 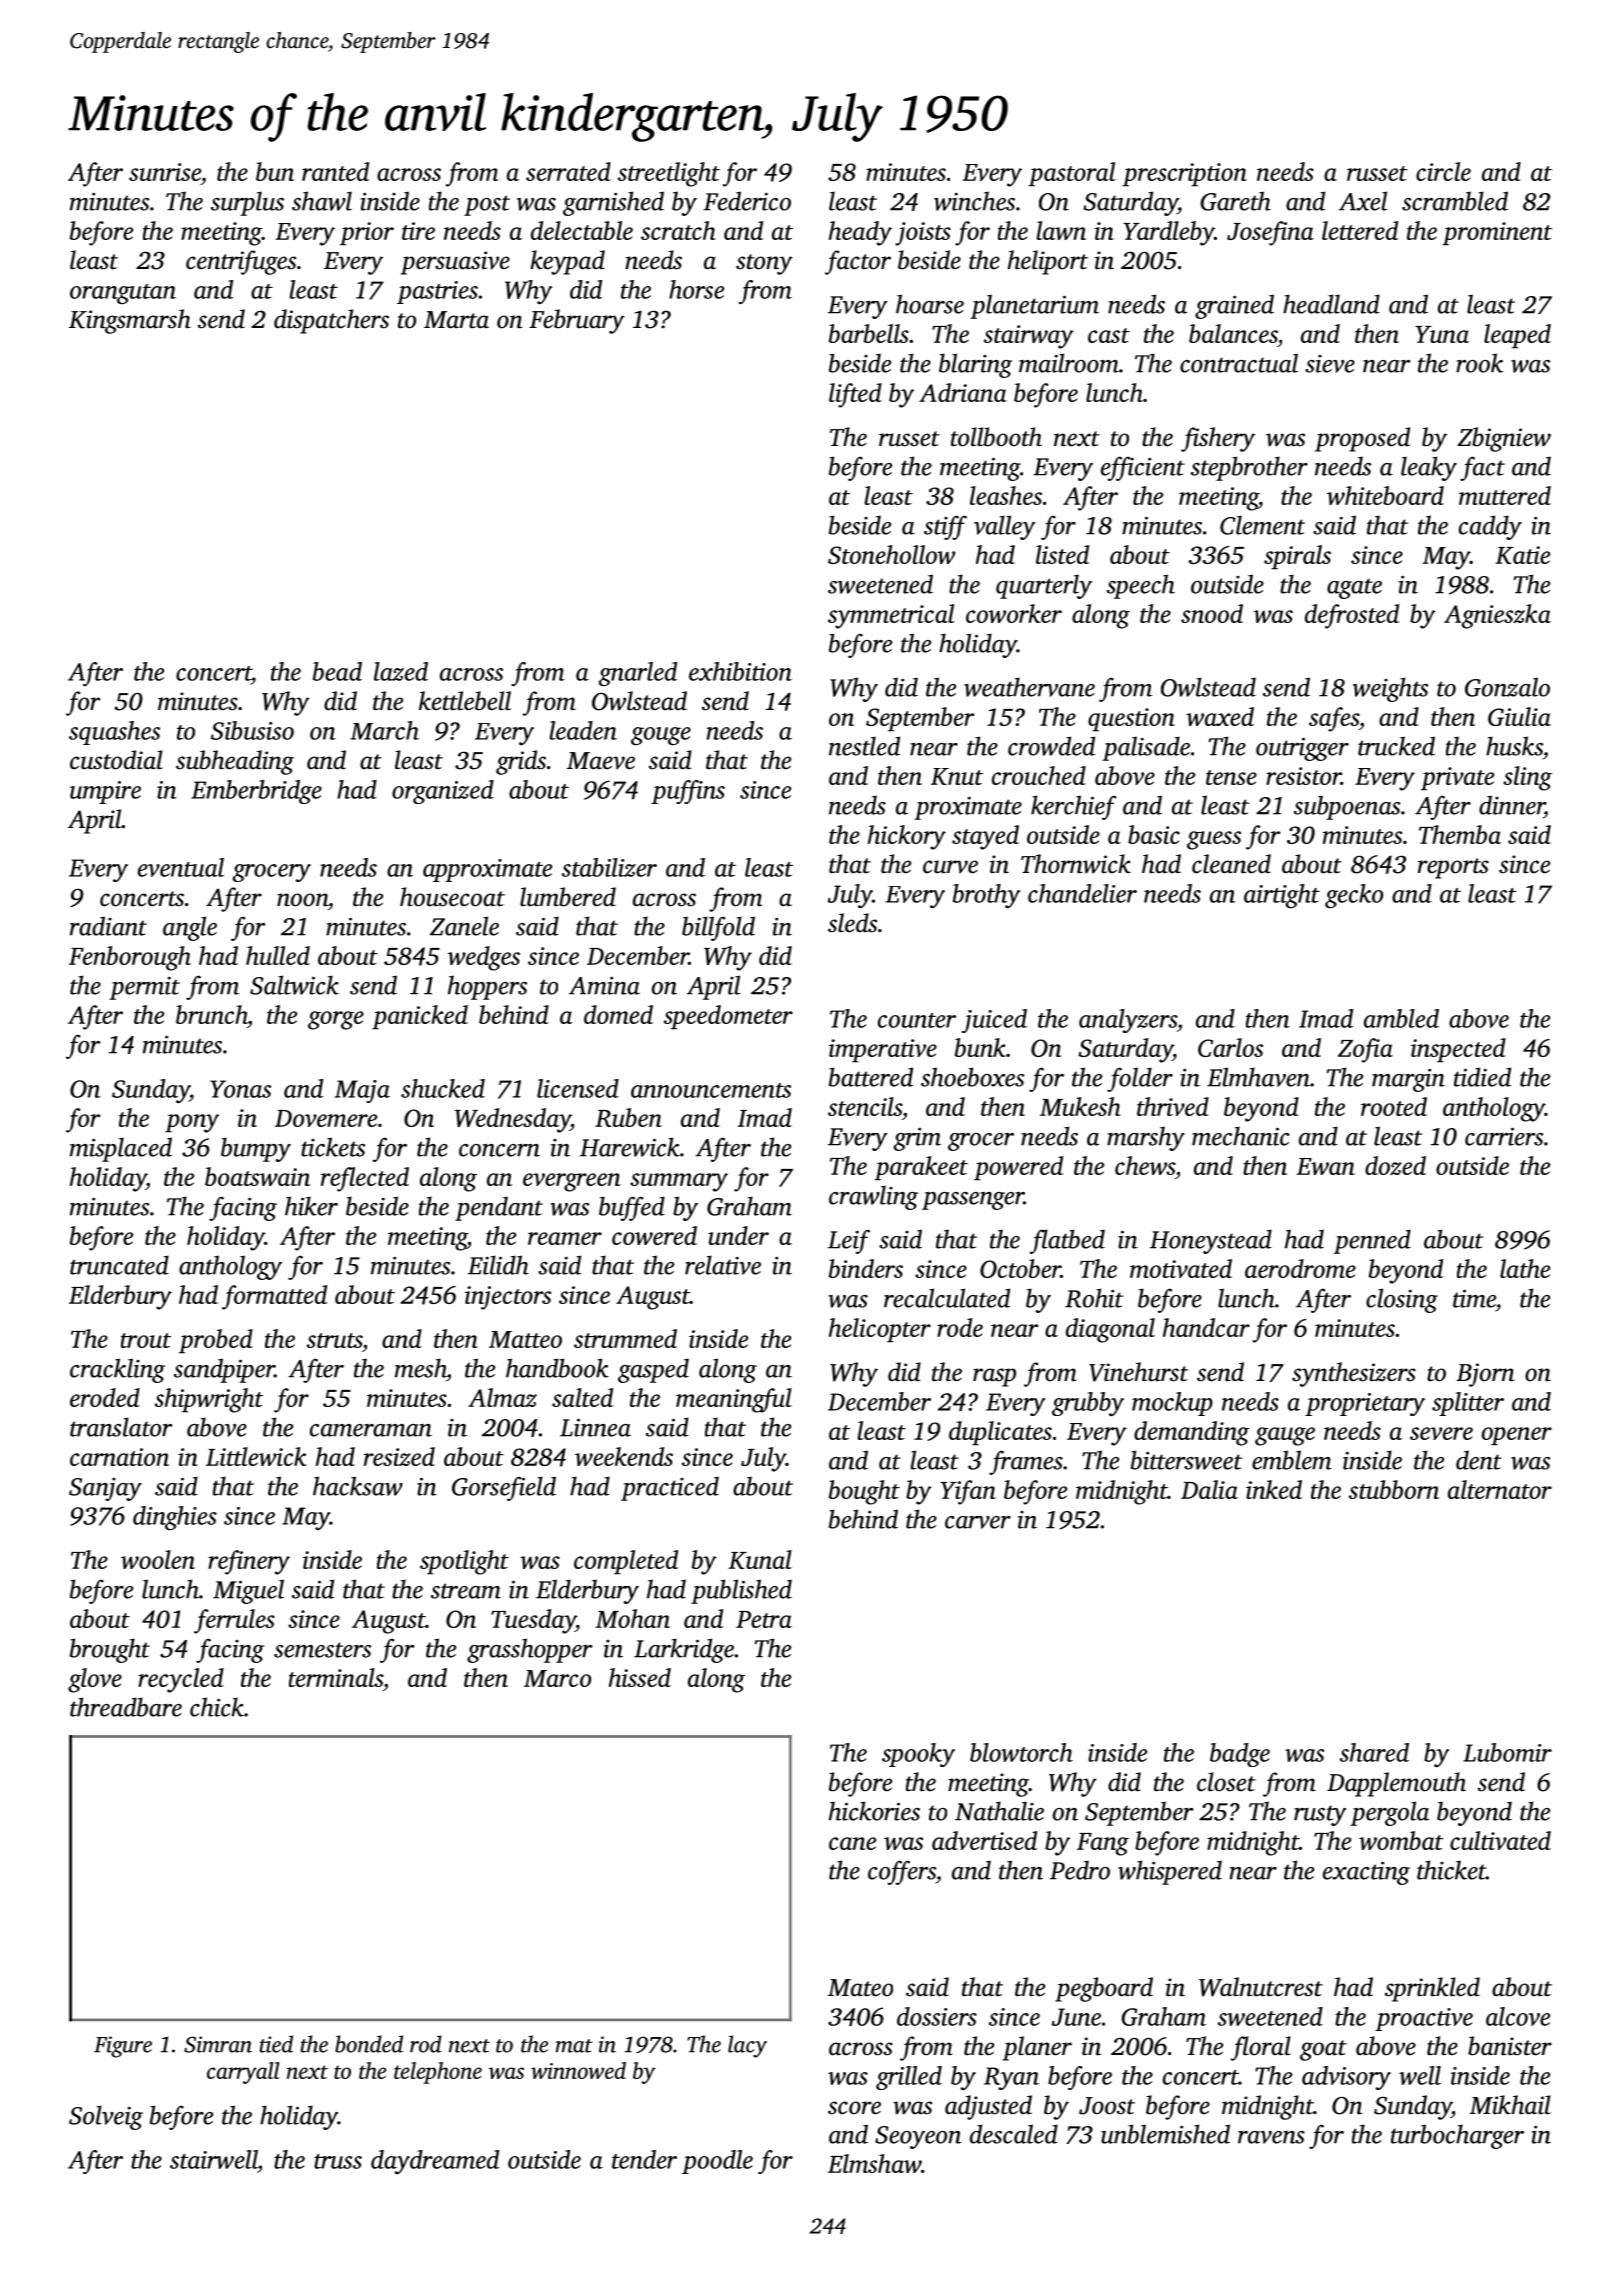 I want to click on Mohan, so click(x=632, y=1618).
